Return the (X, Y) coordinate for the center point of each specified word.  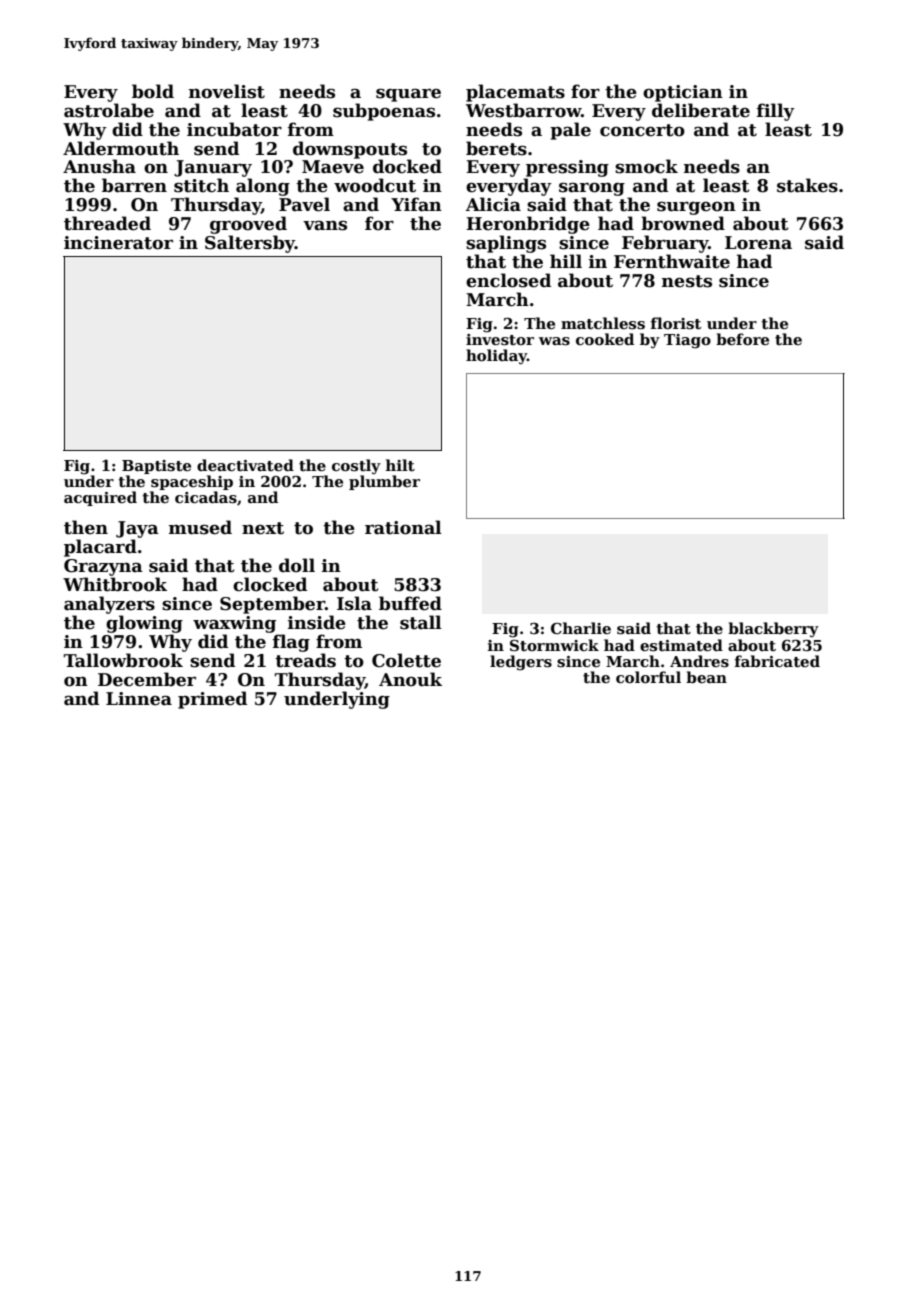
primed (212, 700)
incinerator (118, 243)
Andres (699, 661)
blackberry (773, 630)
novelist (227, 91)
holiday (496, 357)
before (742, 339)
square (408, 95)
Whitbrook (115, 584)
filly (776, 112)
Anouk (410, 679)
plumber (384, 482)
